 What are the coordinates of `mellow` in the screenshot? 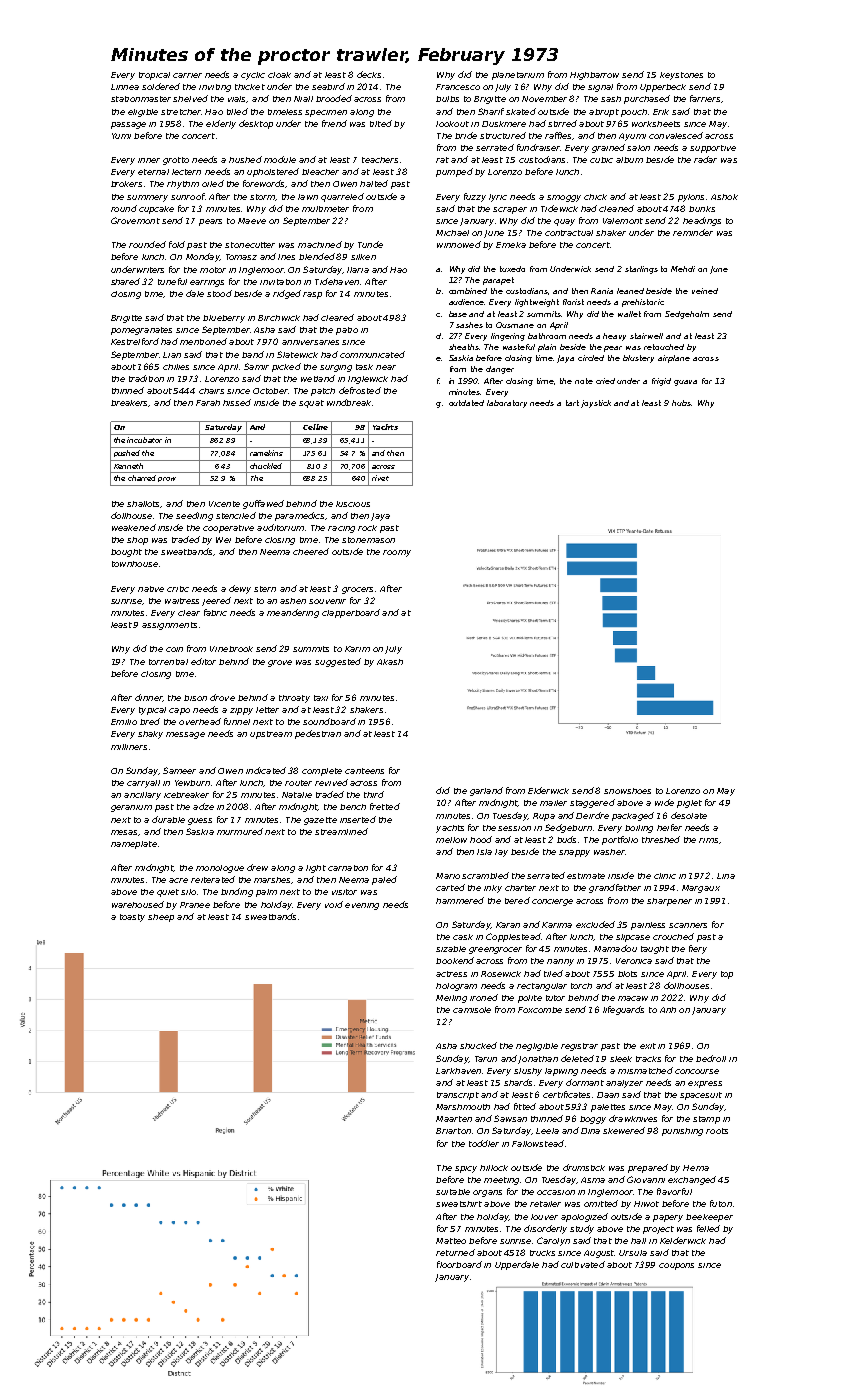 It's located at (451, 840).
